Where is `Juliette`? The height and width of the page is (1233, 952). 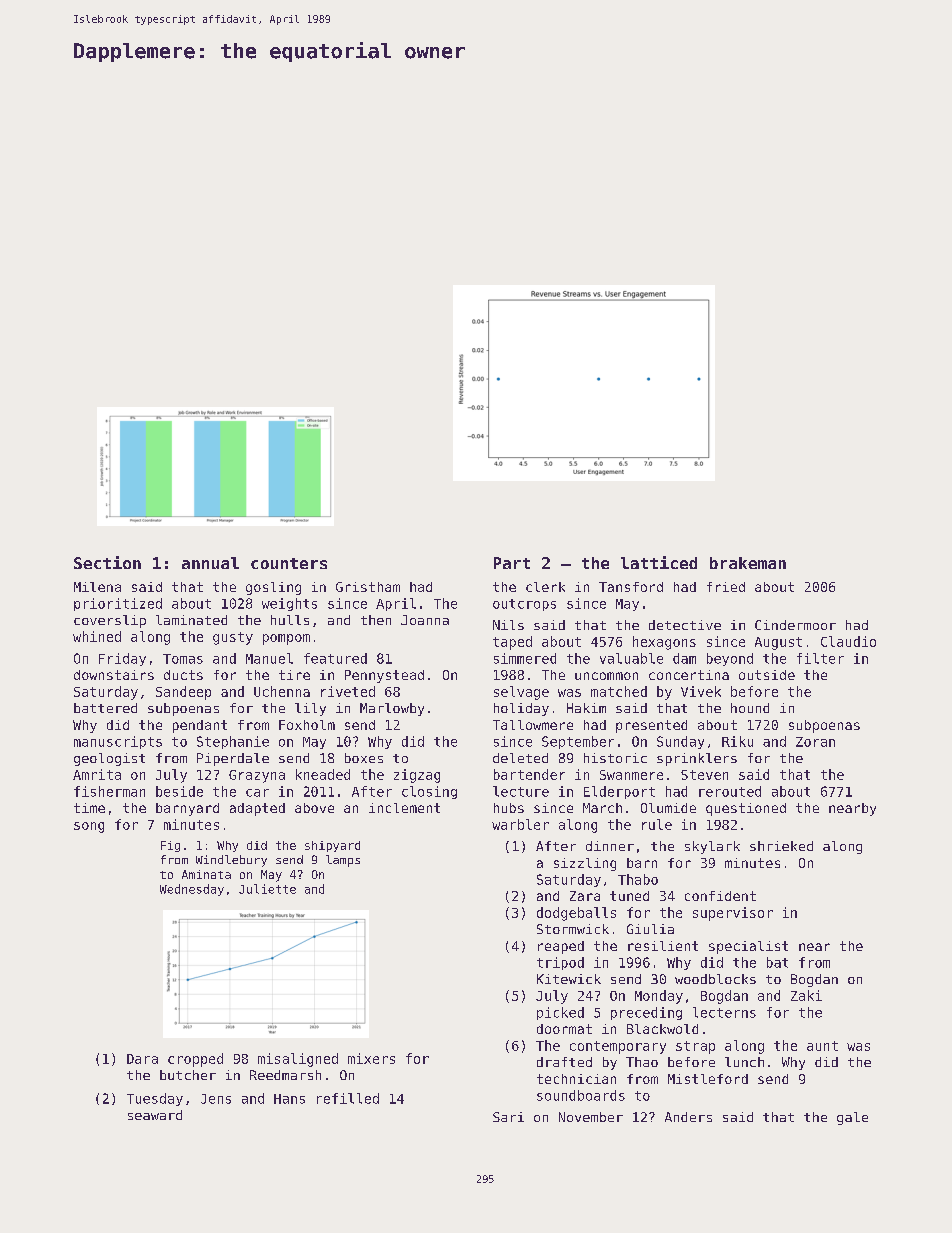
Juliette is located at coordinates (267, 889).
